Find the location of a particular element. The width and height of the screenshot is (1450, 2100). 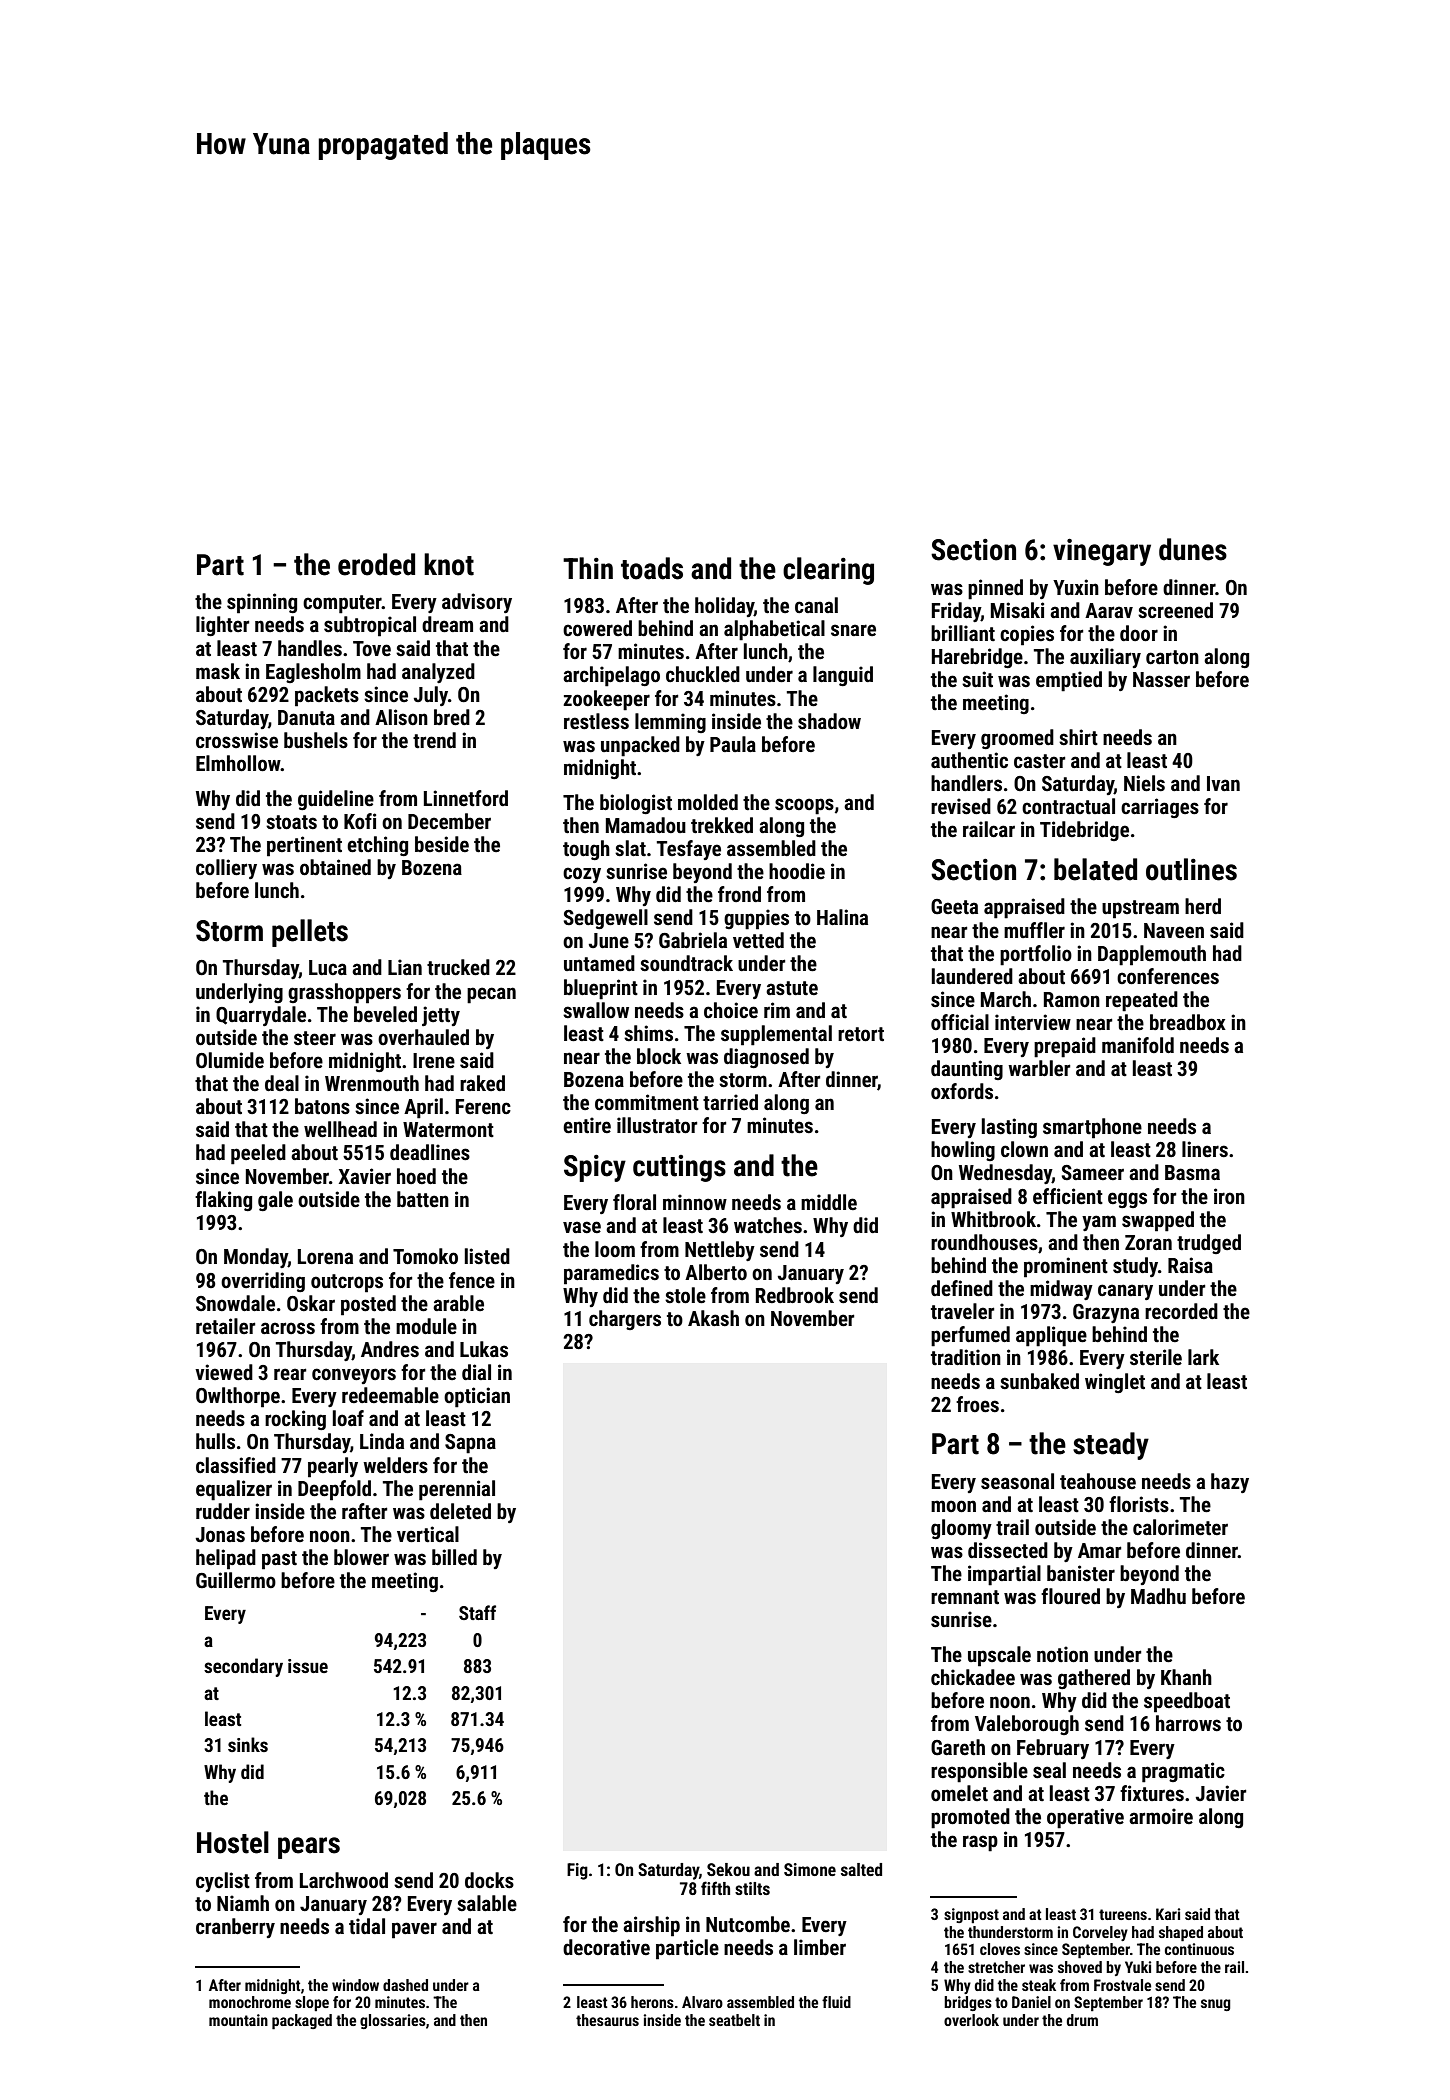

shirt is located at coordinates (1078, 737).
